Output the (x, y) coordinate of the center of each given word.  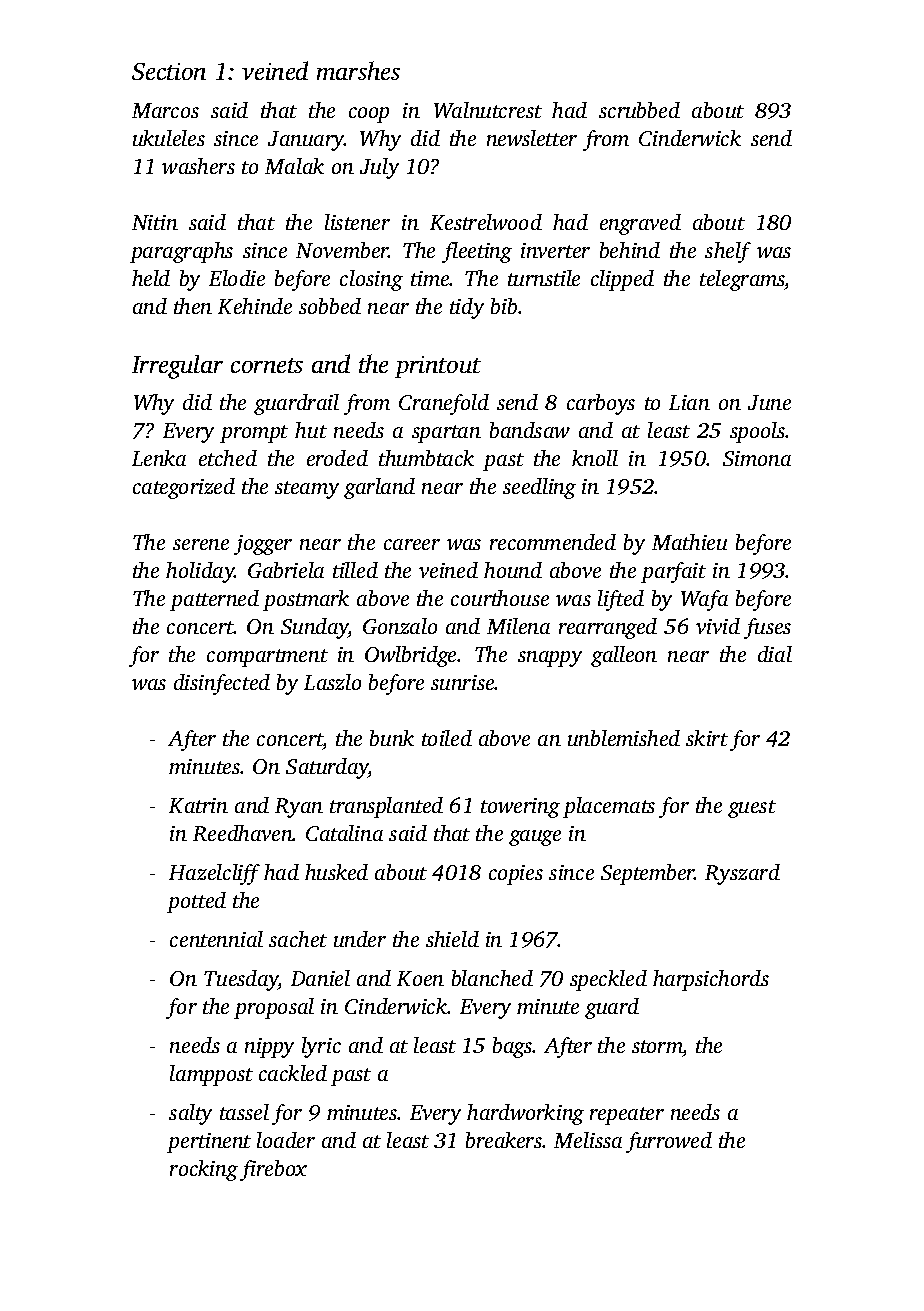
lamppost (211, 1075)
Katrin (198, 805)
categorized (184, 488)
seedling (539, 488)
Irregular (177, 367)
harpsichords (711, 980)
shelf (728, 252)
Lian (689, 402)
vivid (718, 626)
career (412, 544)
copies (516, 875)
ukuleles (169, 138)
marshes (358, 70)
